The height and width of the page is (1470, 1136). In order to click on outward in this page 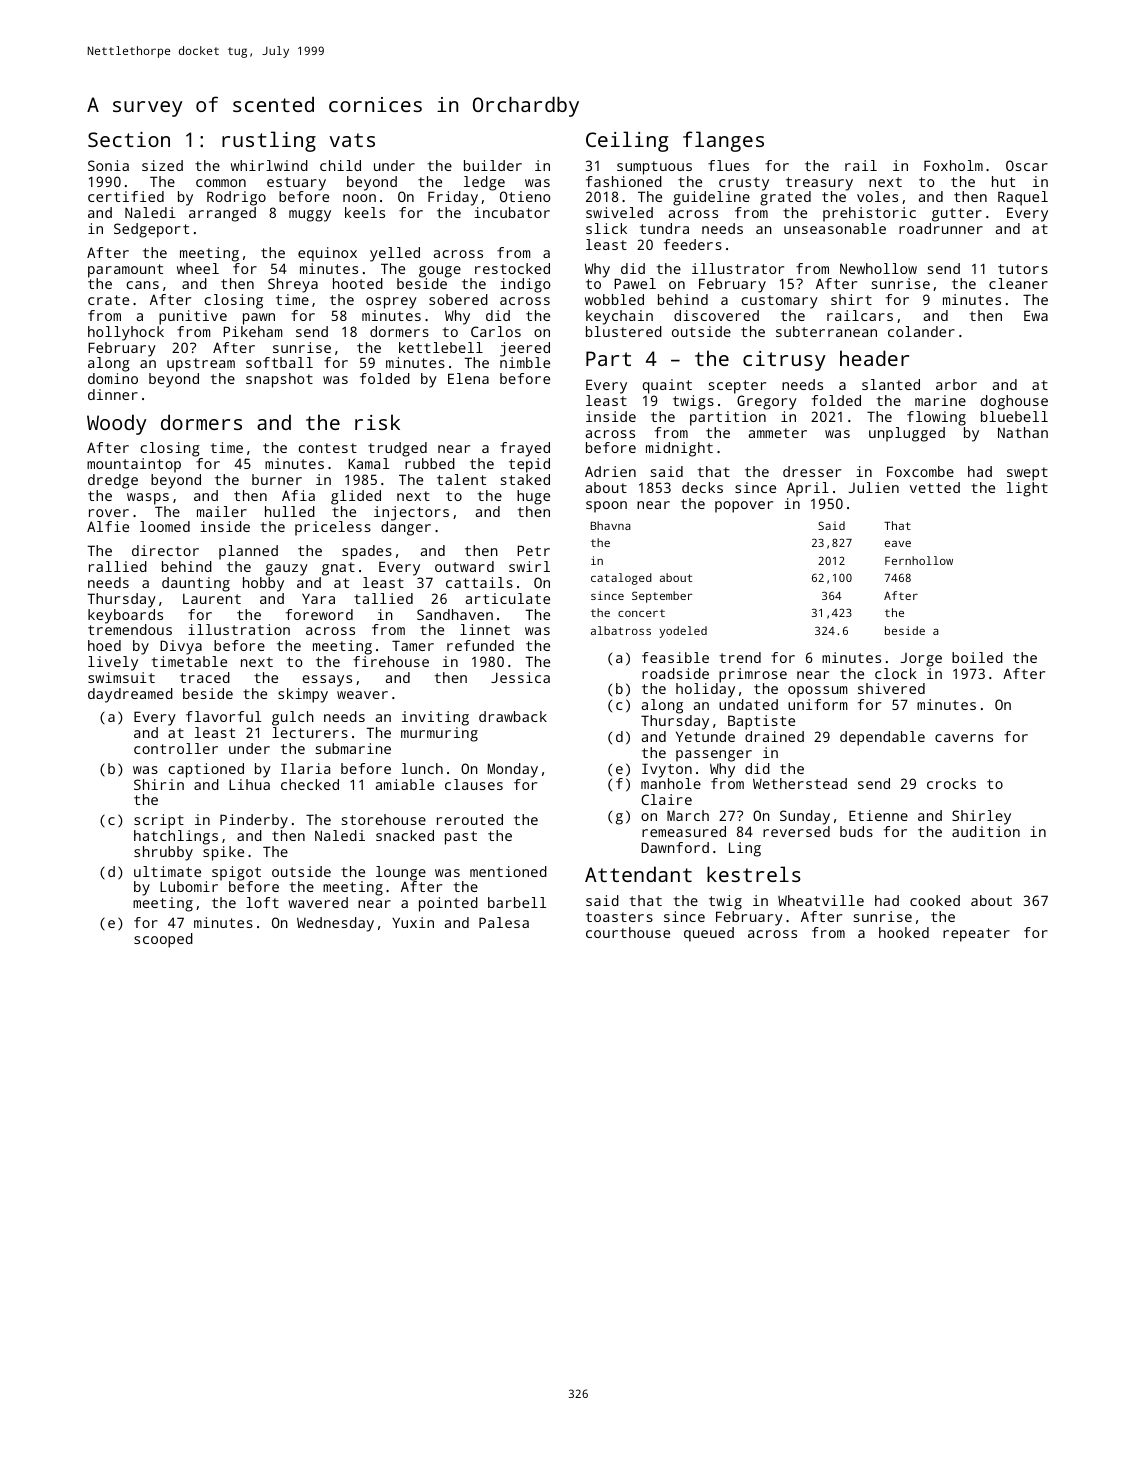, I will do `click(464, 566)`.
